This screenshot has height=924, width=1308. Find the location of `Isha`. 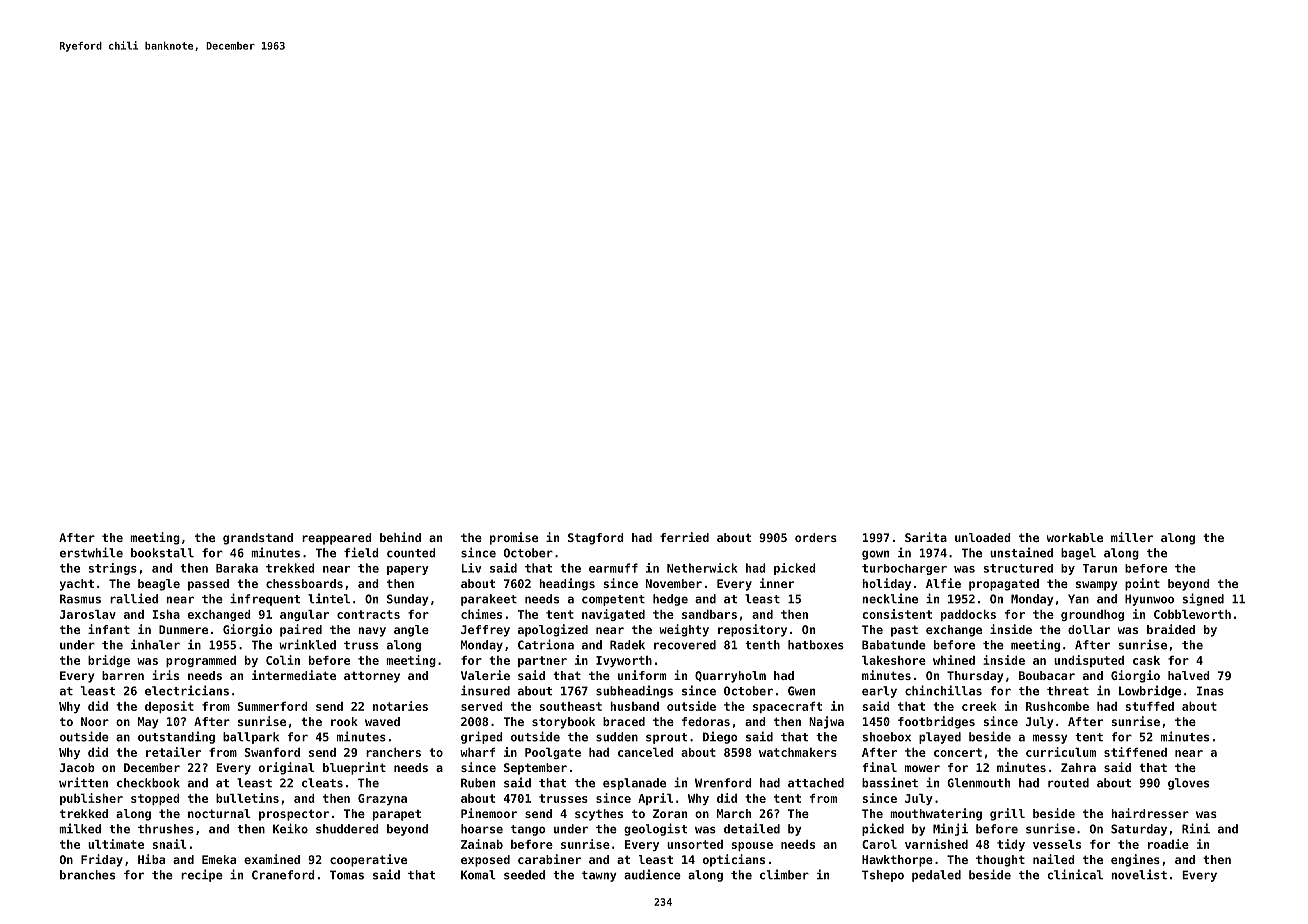

Isha is located at coordinates (166, 614).
